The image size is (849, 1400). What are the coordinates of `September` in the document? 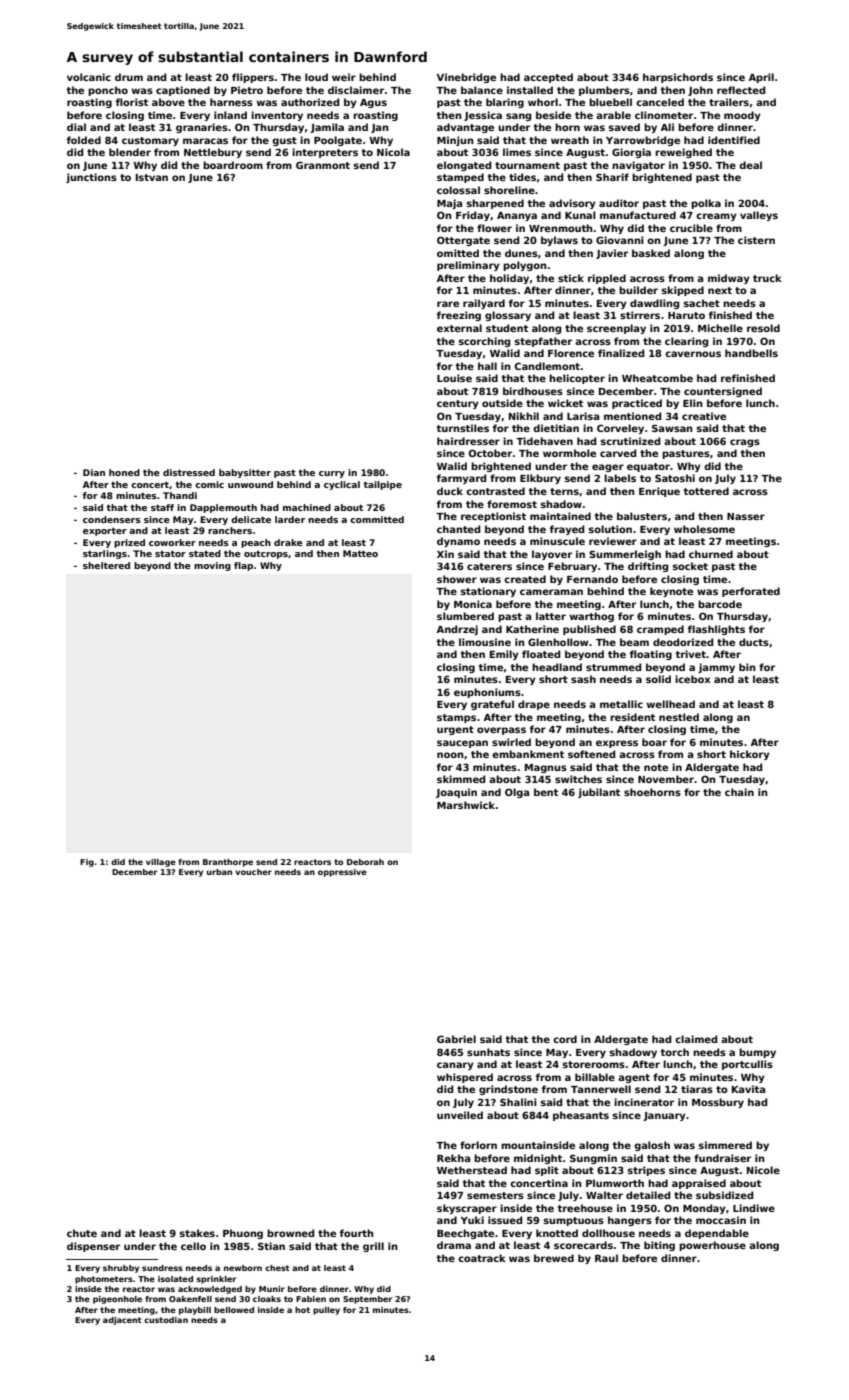 It's located at (367, 1300).
